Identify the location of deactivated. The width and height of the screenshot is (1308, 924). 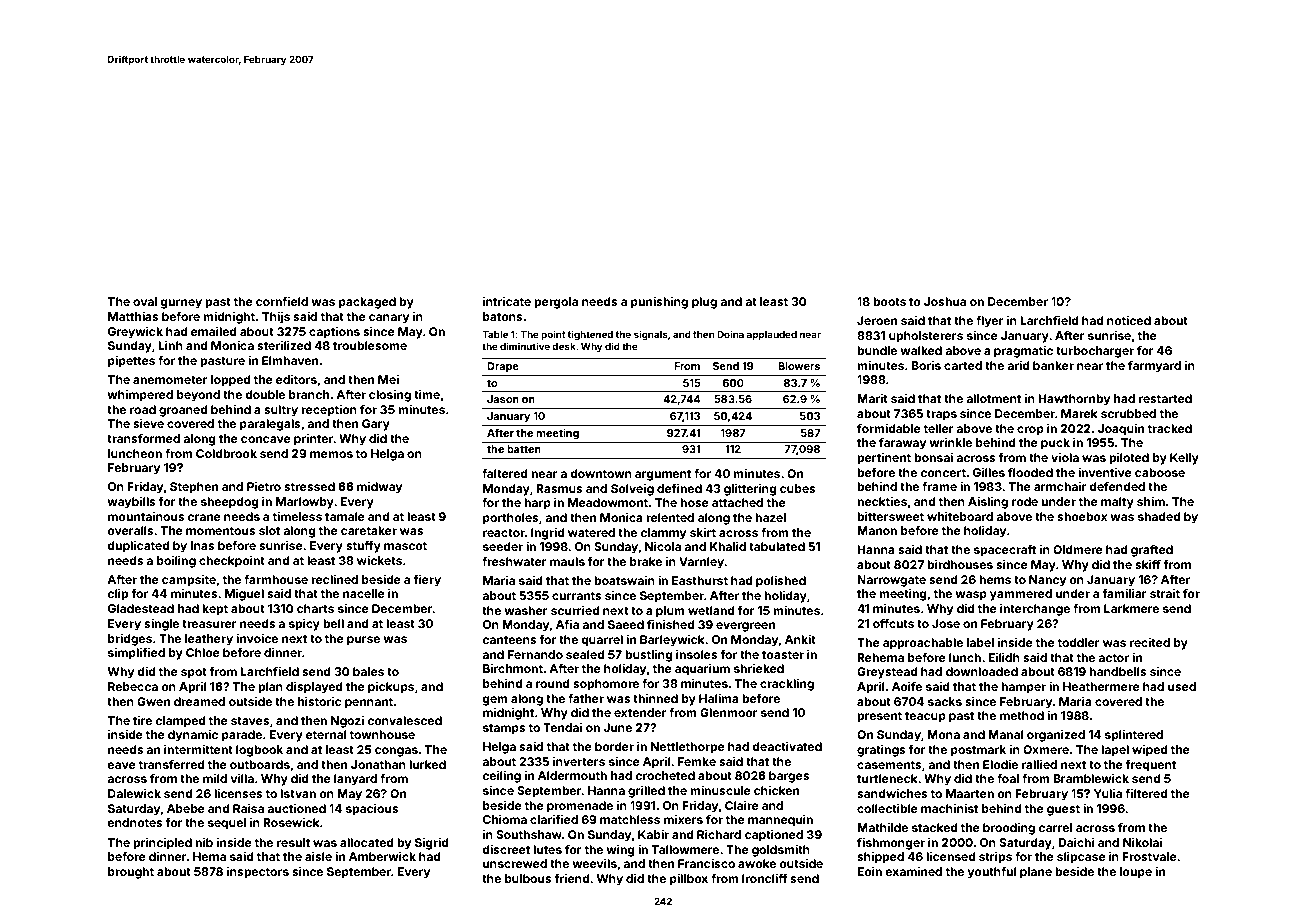
(787, 746).
